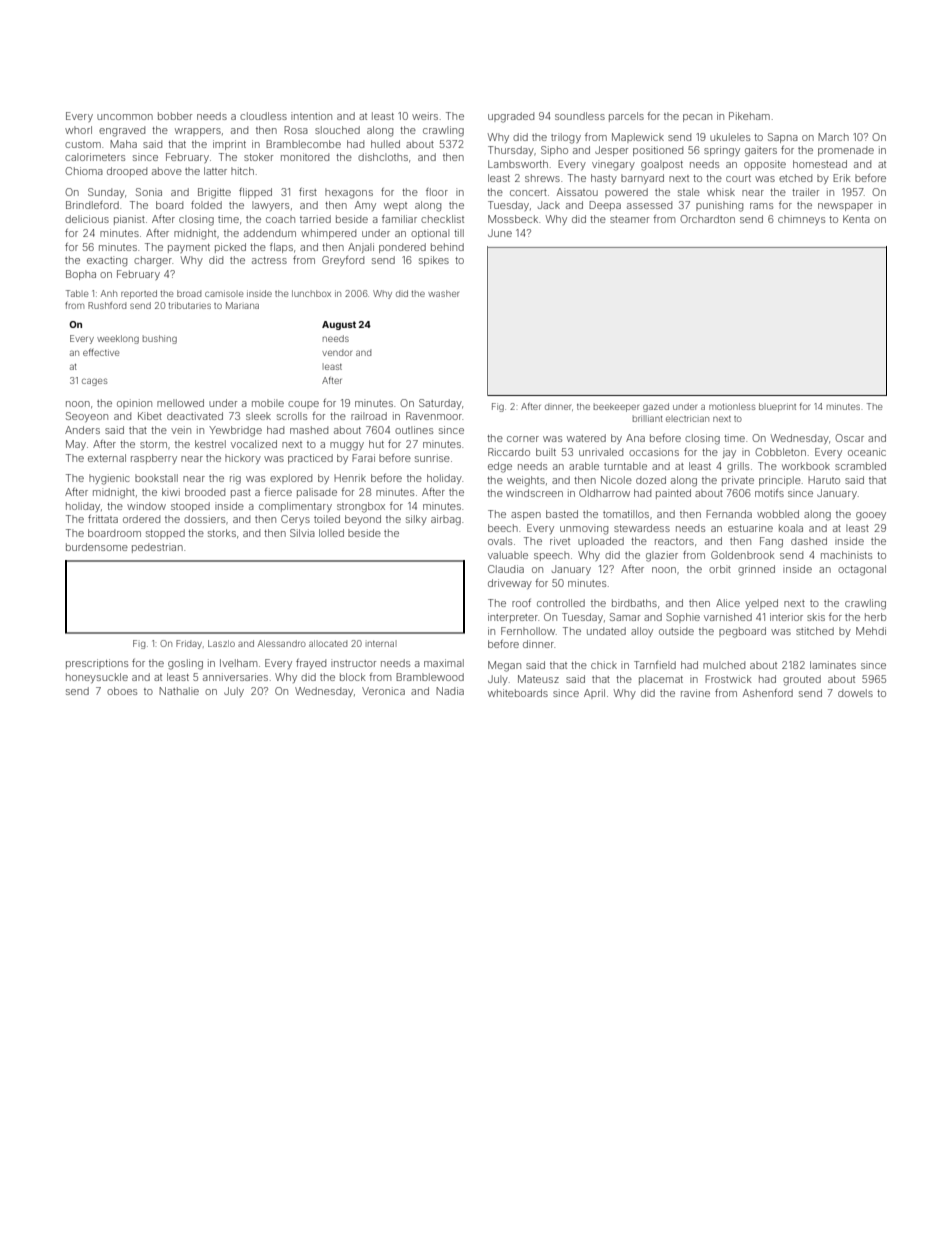 This page has width=952, height=1233. What do you see at coordinates (82, 430) in the page?
I see `Anders` at bounding box center [82, 430].
